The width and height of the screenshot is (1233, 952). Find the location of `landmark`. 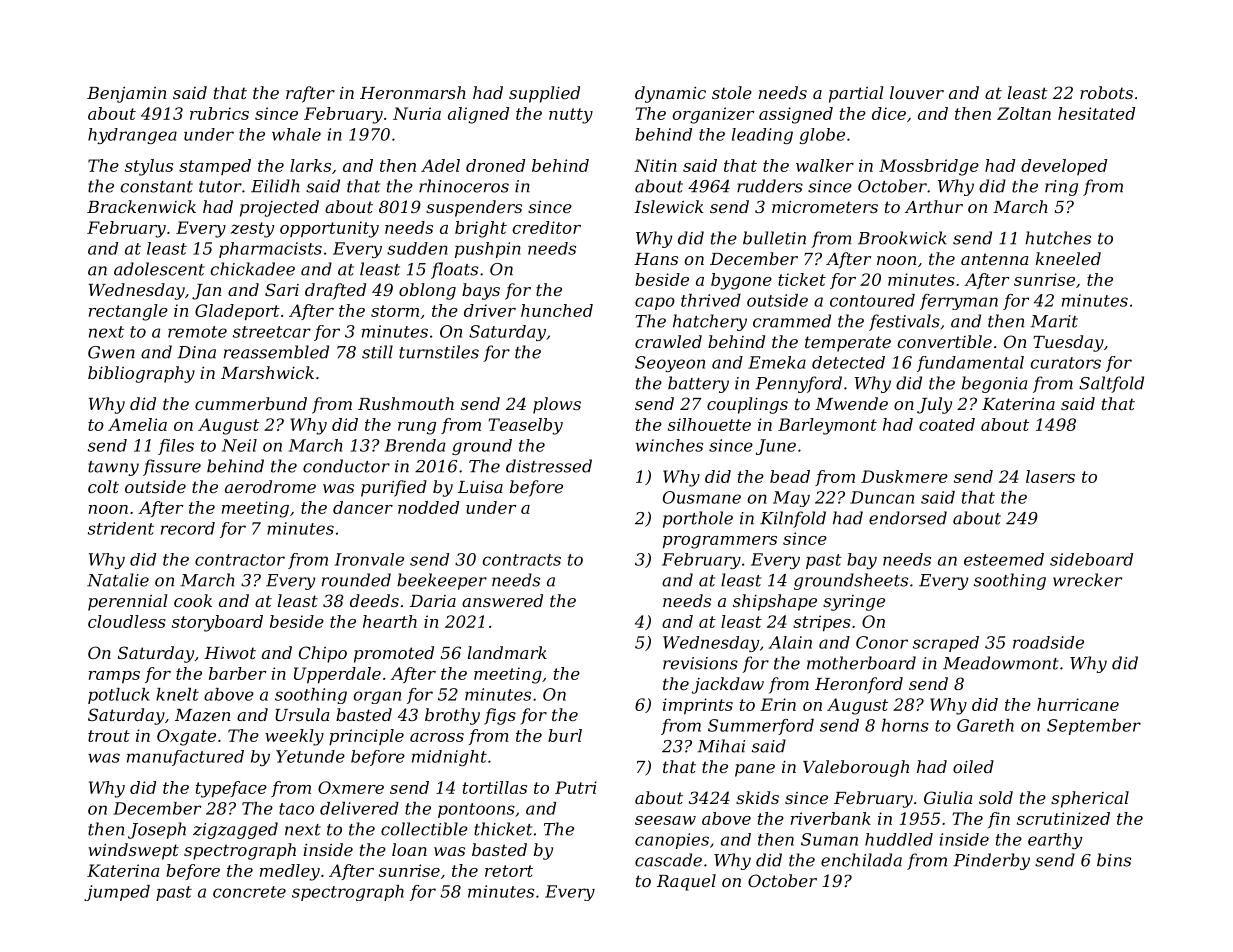

landmark is located at coordinates (507, 652).
